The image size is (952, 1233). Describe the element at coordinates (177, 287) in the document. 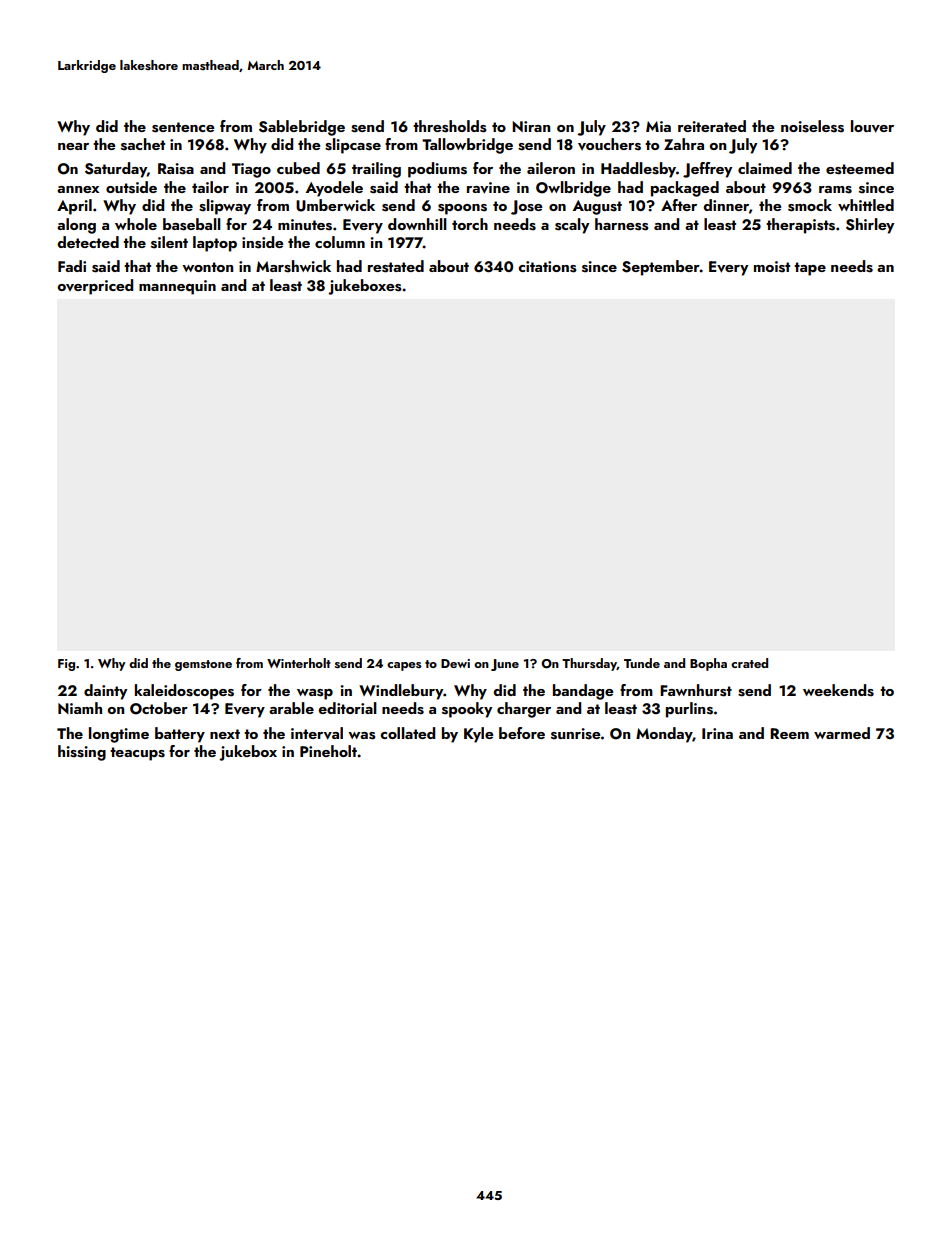

I see `mannequin` at that location.
